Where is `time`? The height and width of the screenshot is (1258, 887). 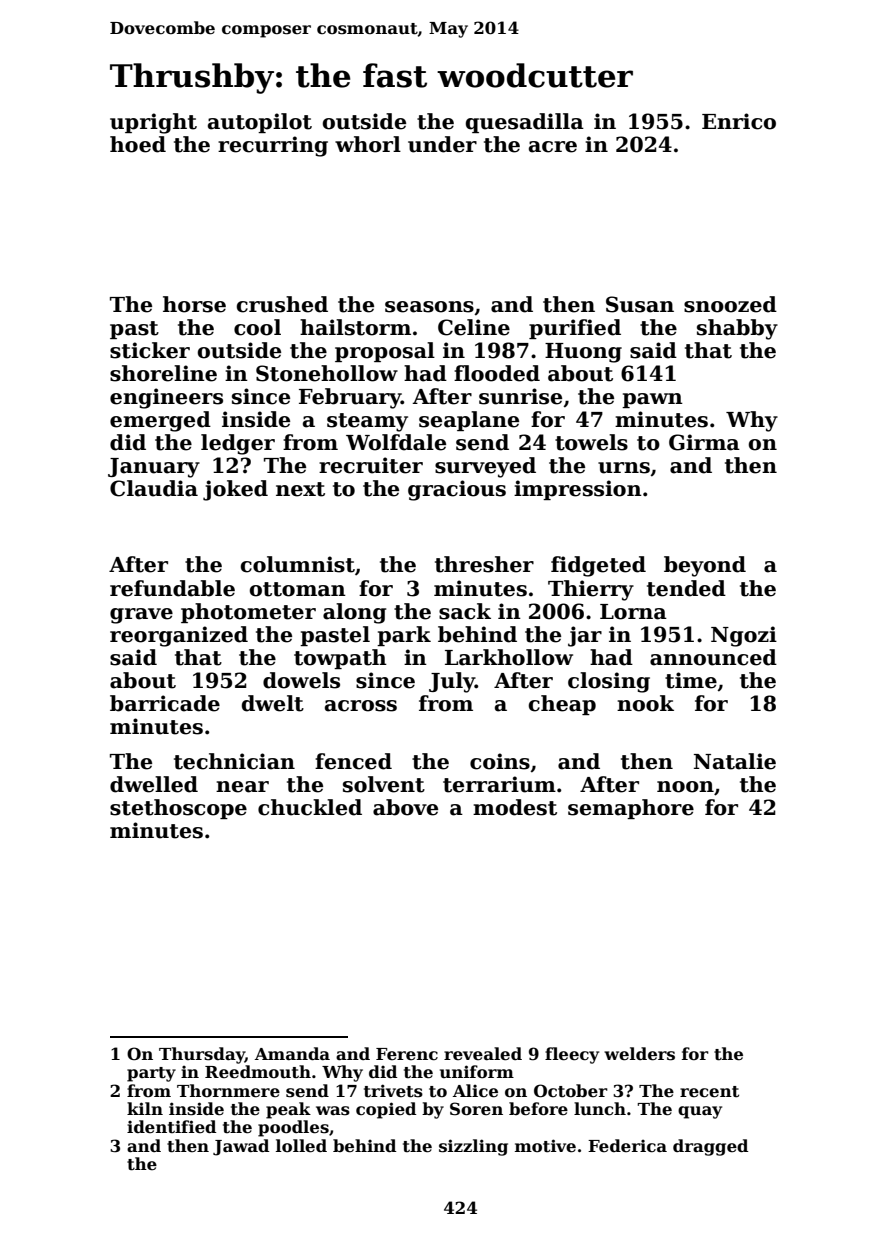
time is located at coordinates (691, 680).
